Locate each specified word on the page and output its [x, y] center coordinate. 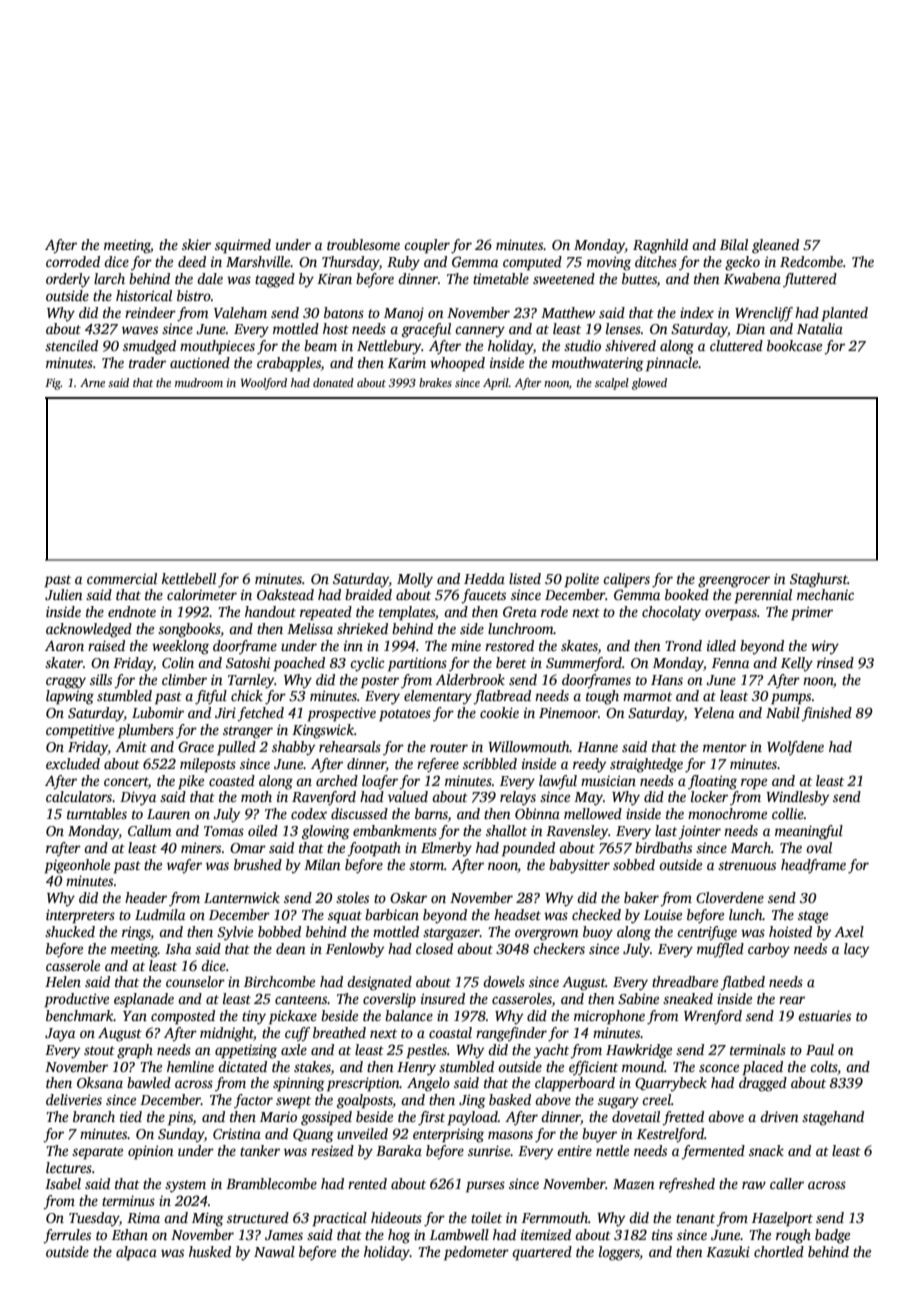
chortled [779, 1251]
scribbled [490, 763]
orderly [68, 280]
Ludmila [160, 914]
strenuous [747, 865]
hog [399, 1236]
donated [333, 382]
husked [210, 1251]
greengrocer [734, 582]
